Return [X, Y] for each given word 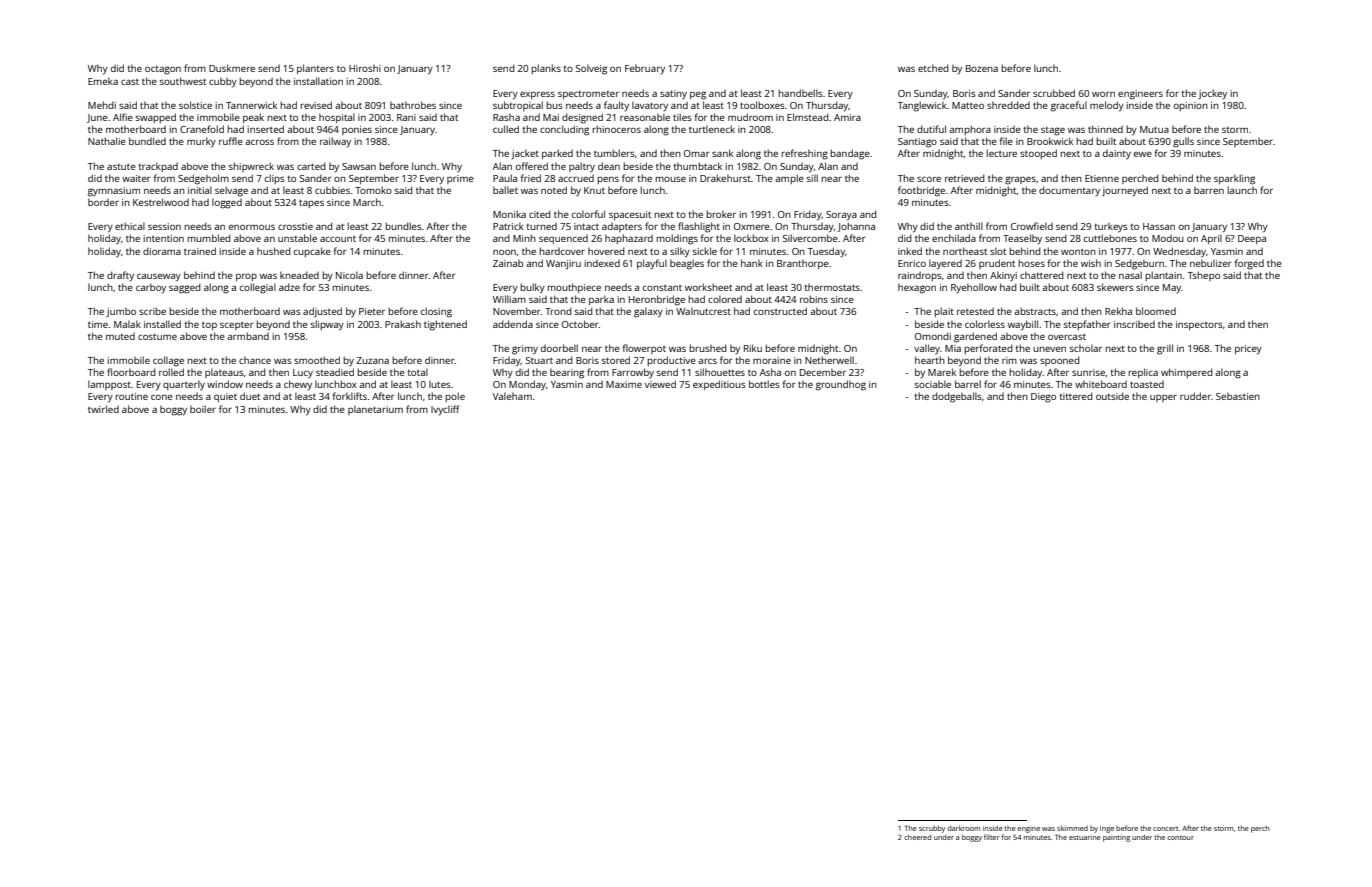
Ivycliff [445, 410]
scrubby [932, 829]
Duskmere [232, 68]
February [645, 69]
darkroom [963, 828]
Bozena [982, 68]
